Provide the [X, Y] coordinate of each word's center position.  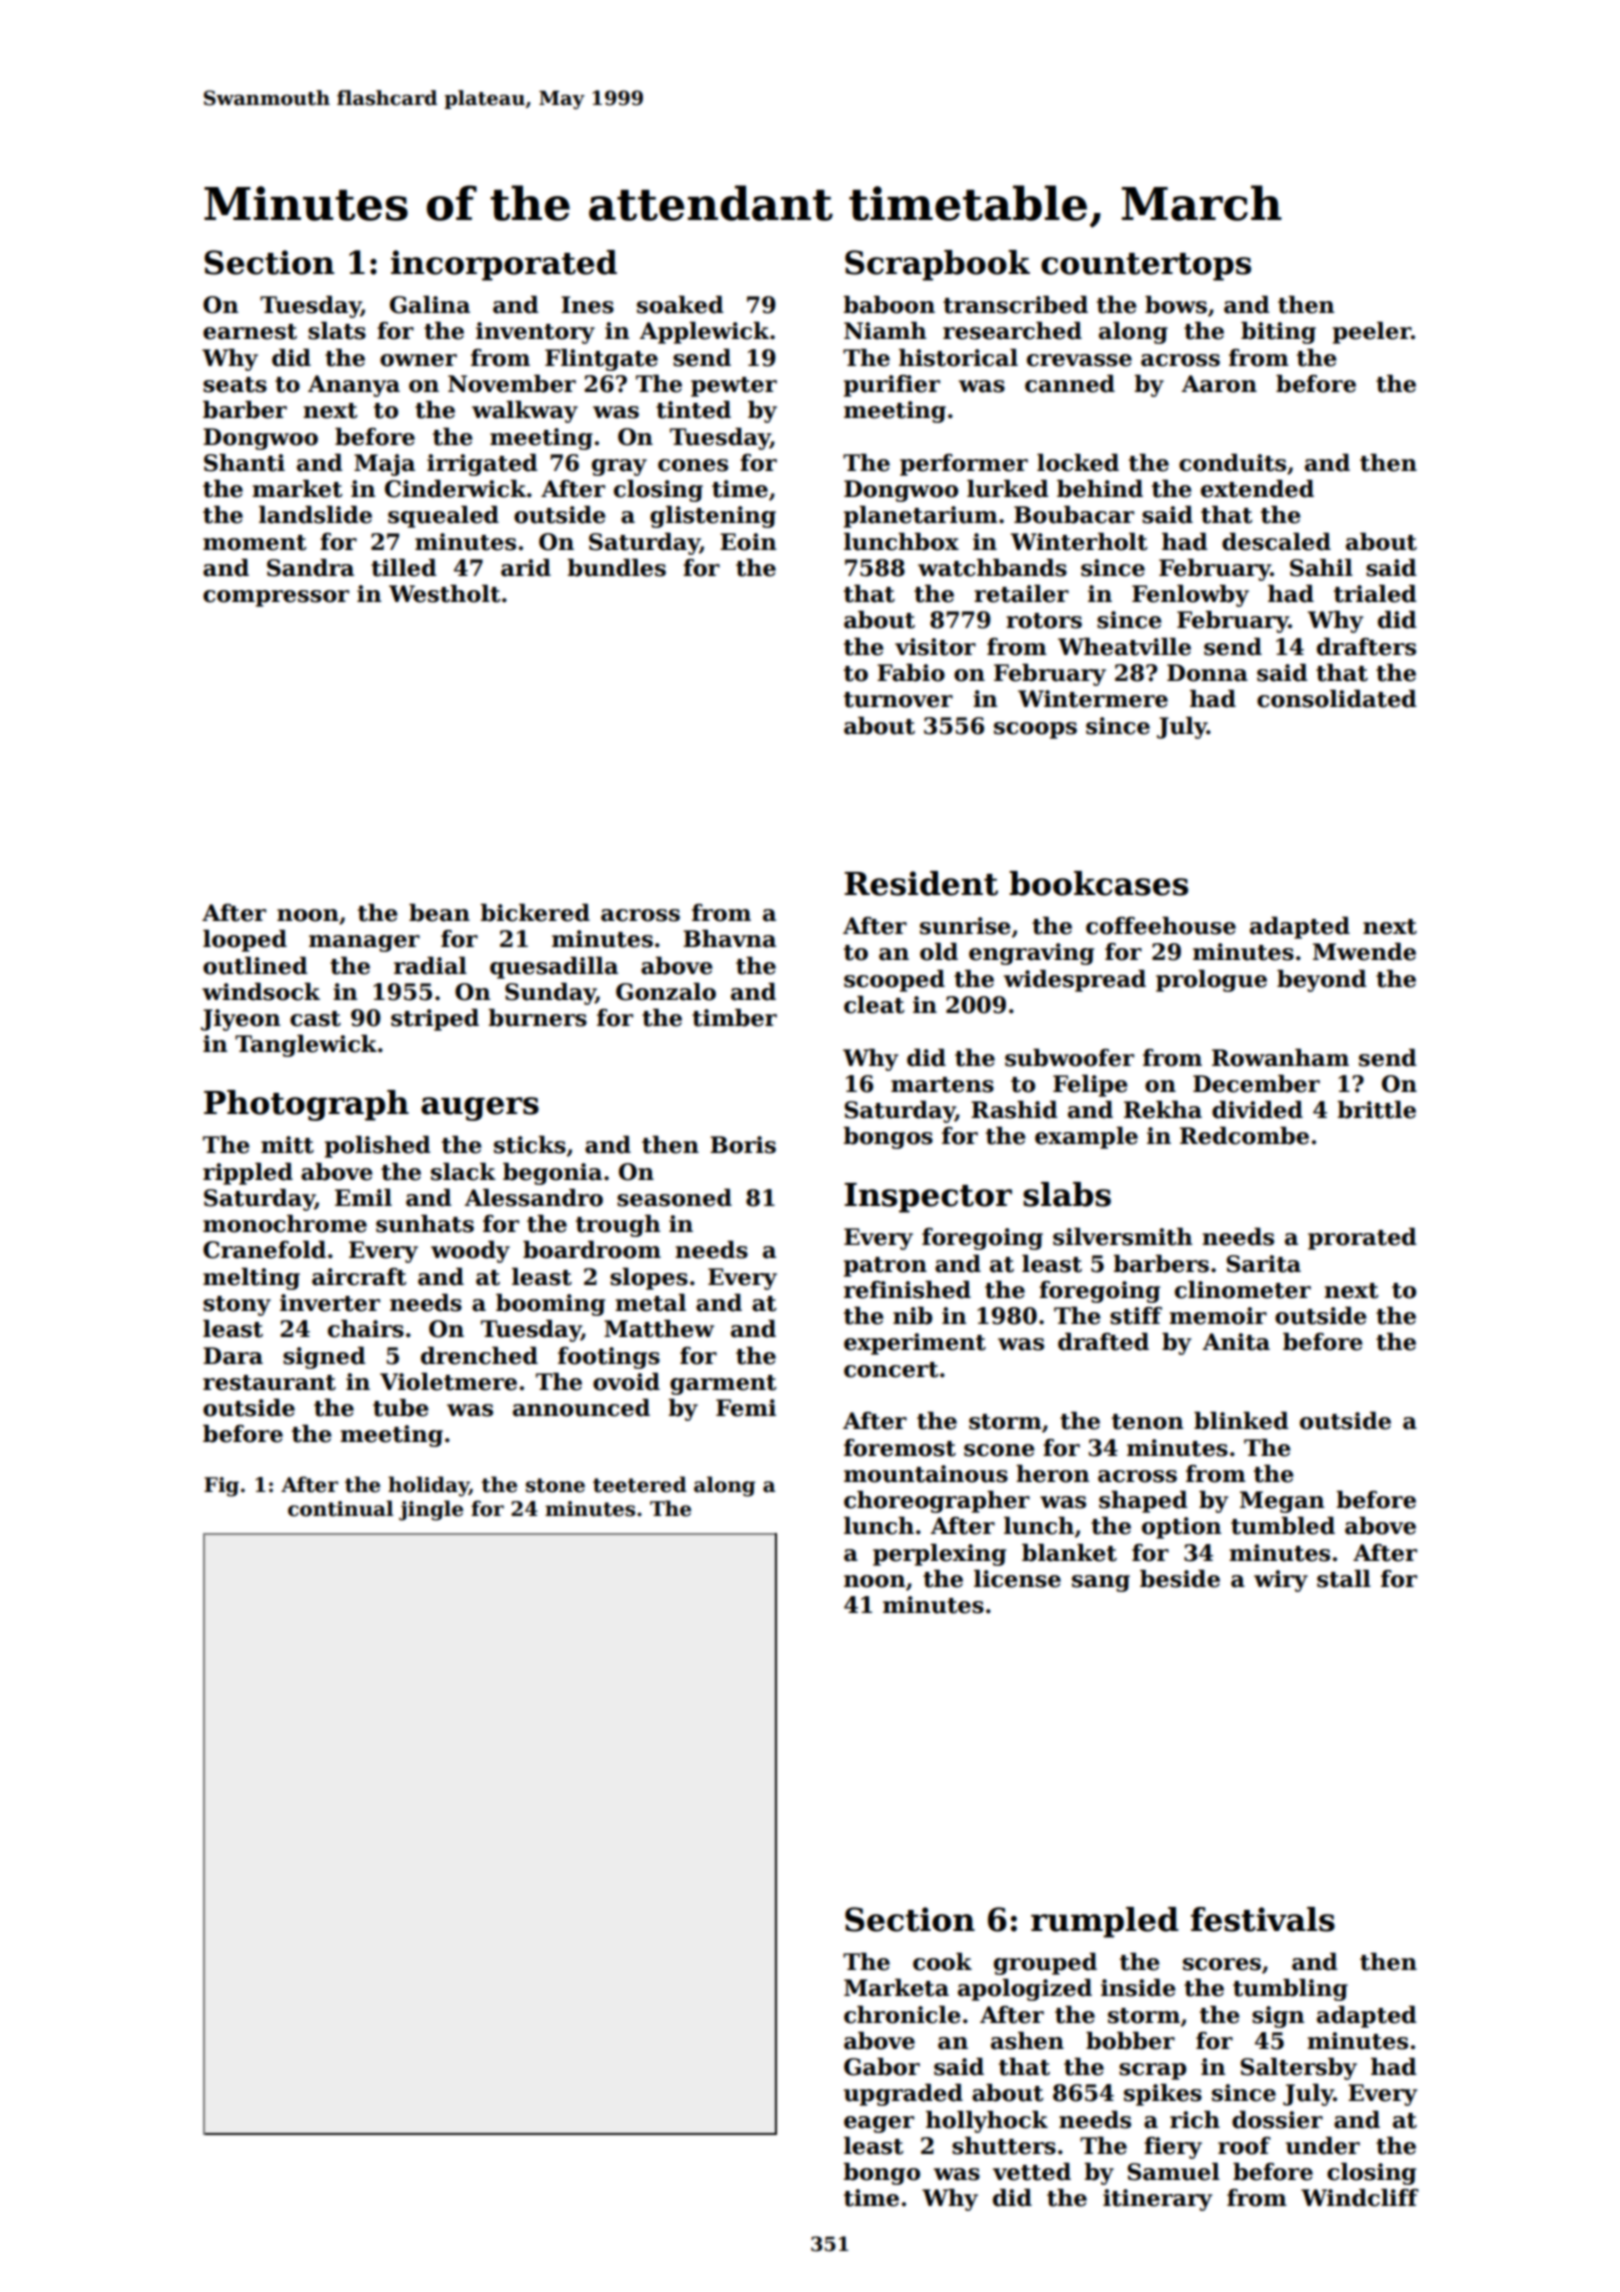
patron [885, 1267]
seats [235, 385]
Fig [221, 1487]
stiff [1136, 1316]
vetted [1032, 2172]
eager [879, 2124]
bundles [617, 568]
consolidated [1337, 699]
